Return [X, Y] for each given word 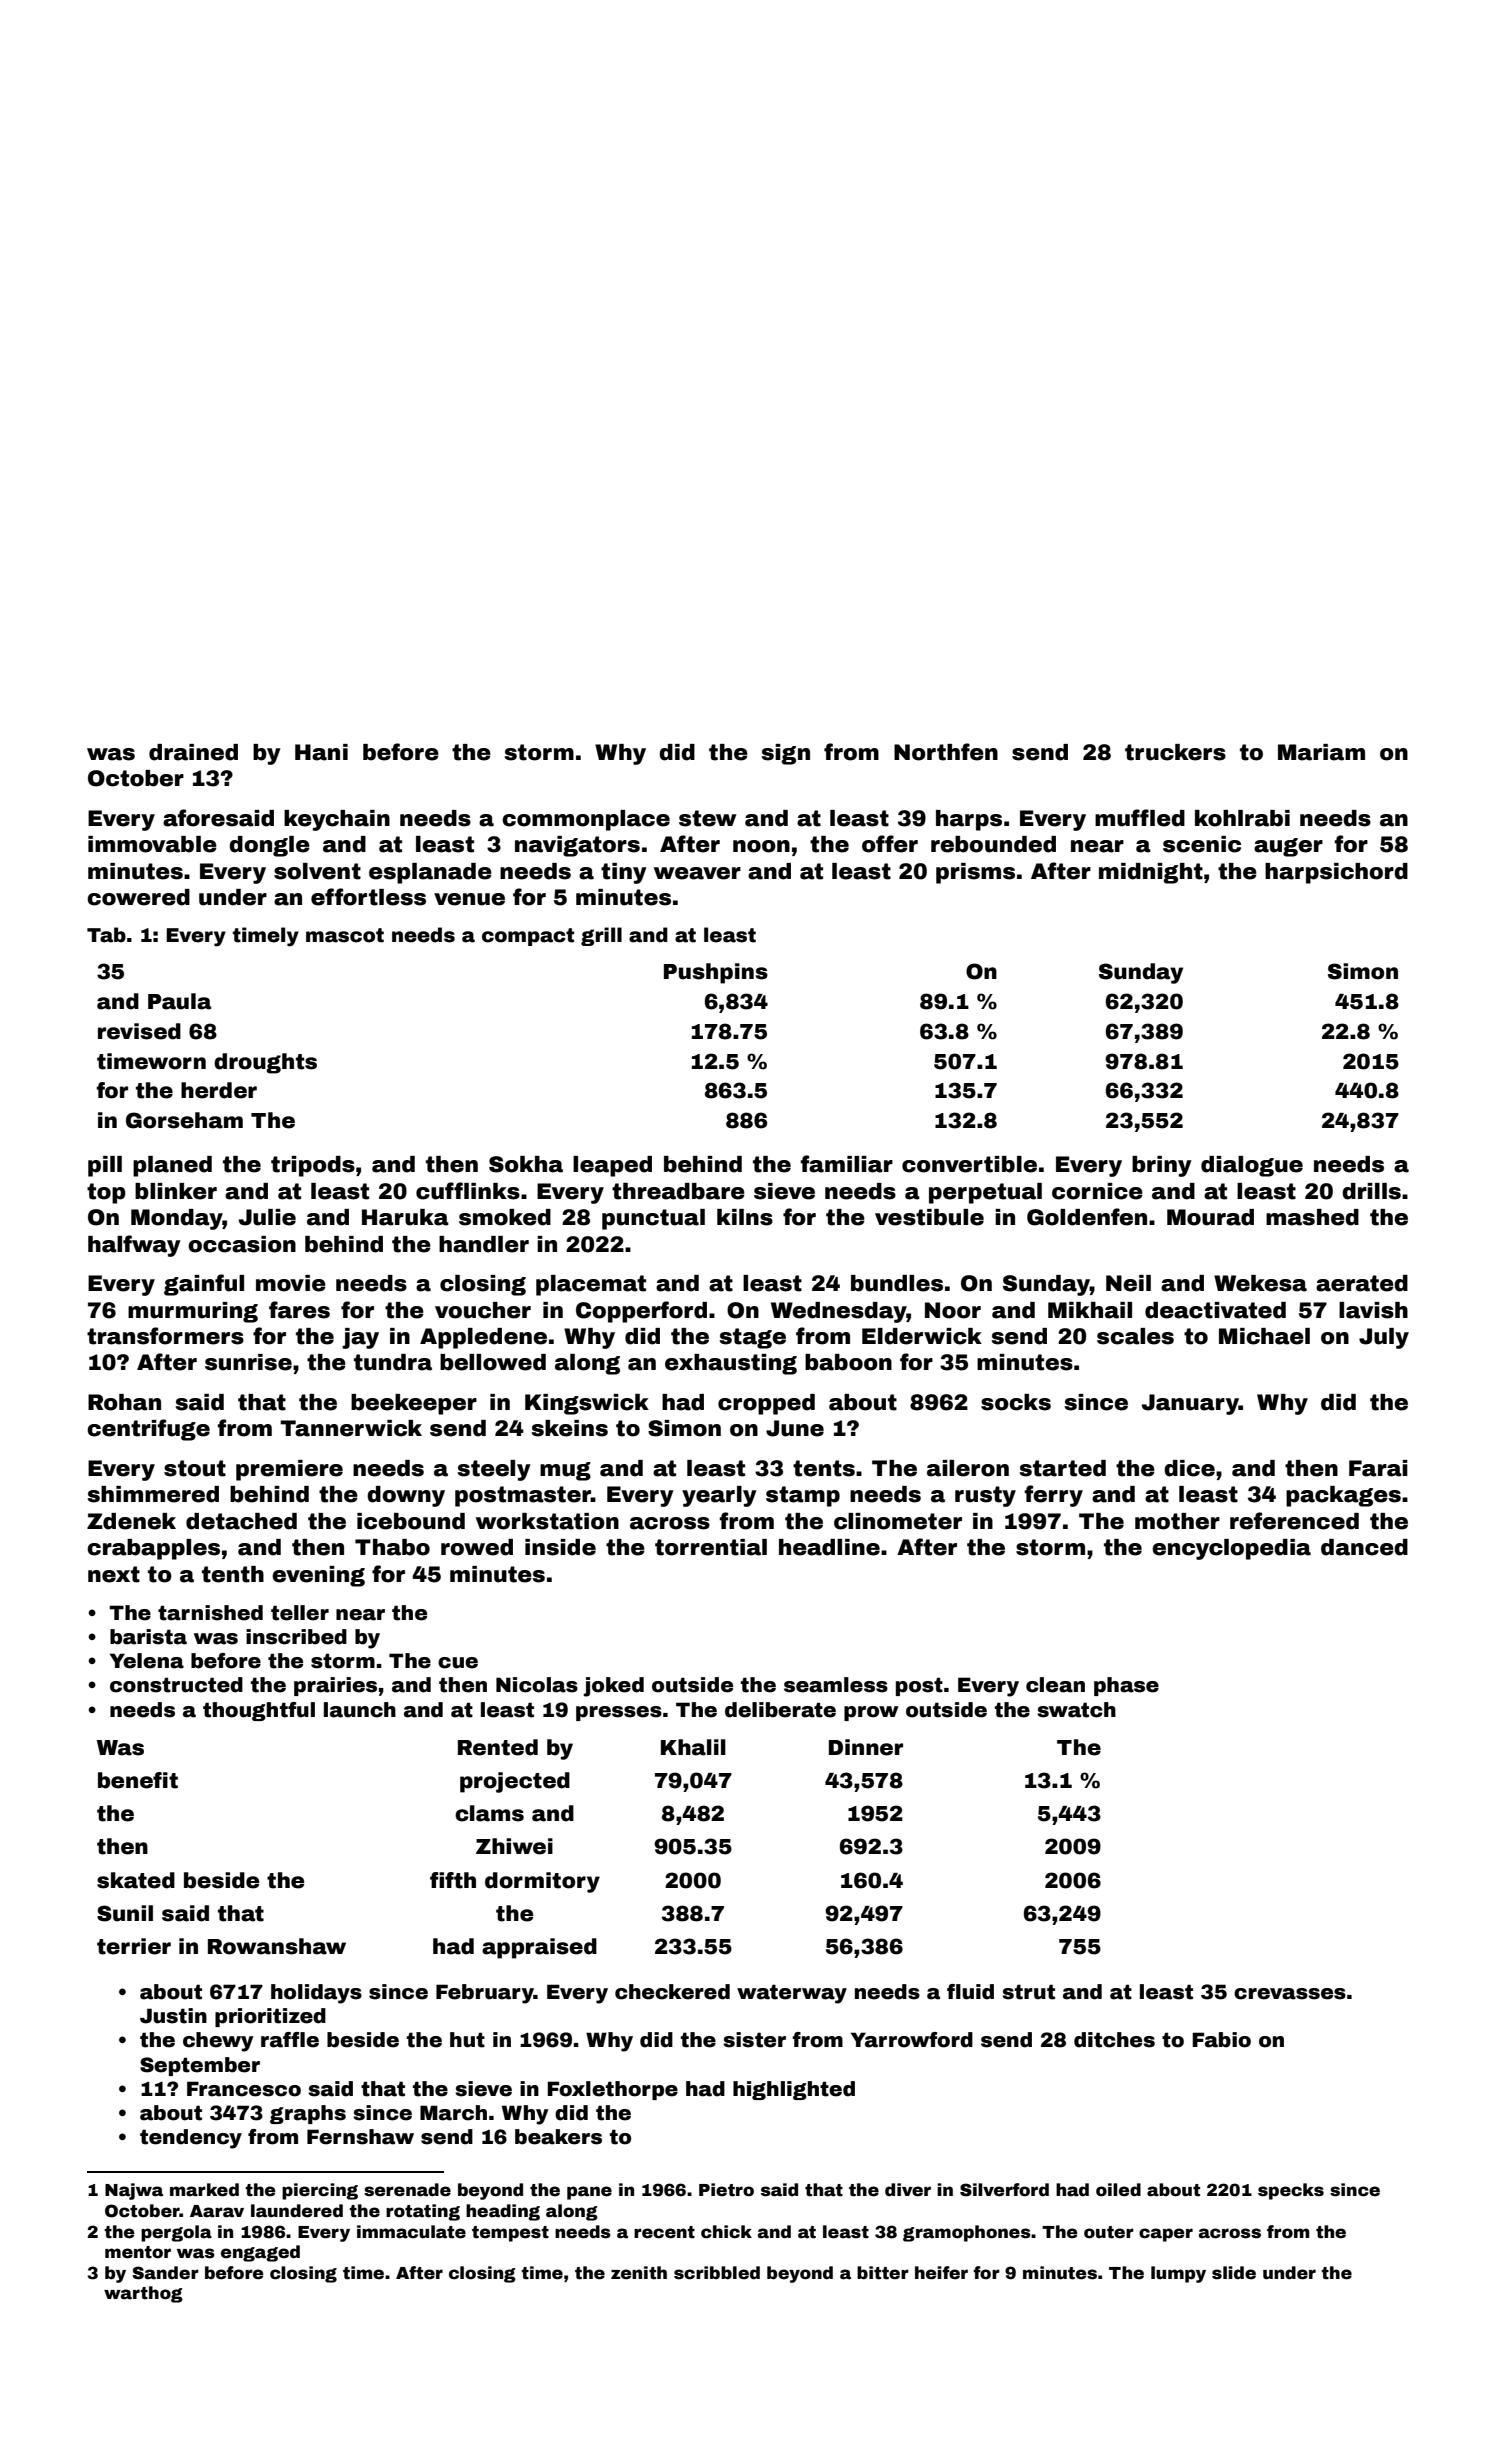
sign [786, 754]
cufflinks [468, 1191]
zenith [639, 2273]
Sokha [526, 1164]
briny [1162, 1166]
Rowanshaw [277, 1946]
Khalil [693, 1747]
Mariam [1321, 752]
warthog [143, 2294]
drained [193, 752]
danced [1364, 1547]
